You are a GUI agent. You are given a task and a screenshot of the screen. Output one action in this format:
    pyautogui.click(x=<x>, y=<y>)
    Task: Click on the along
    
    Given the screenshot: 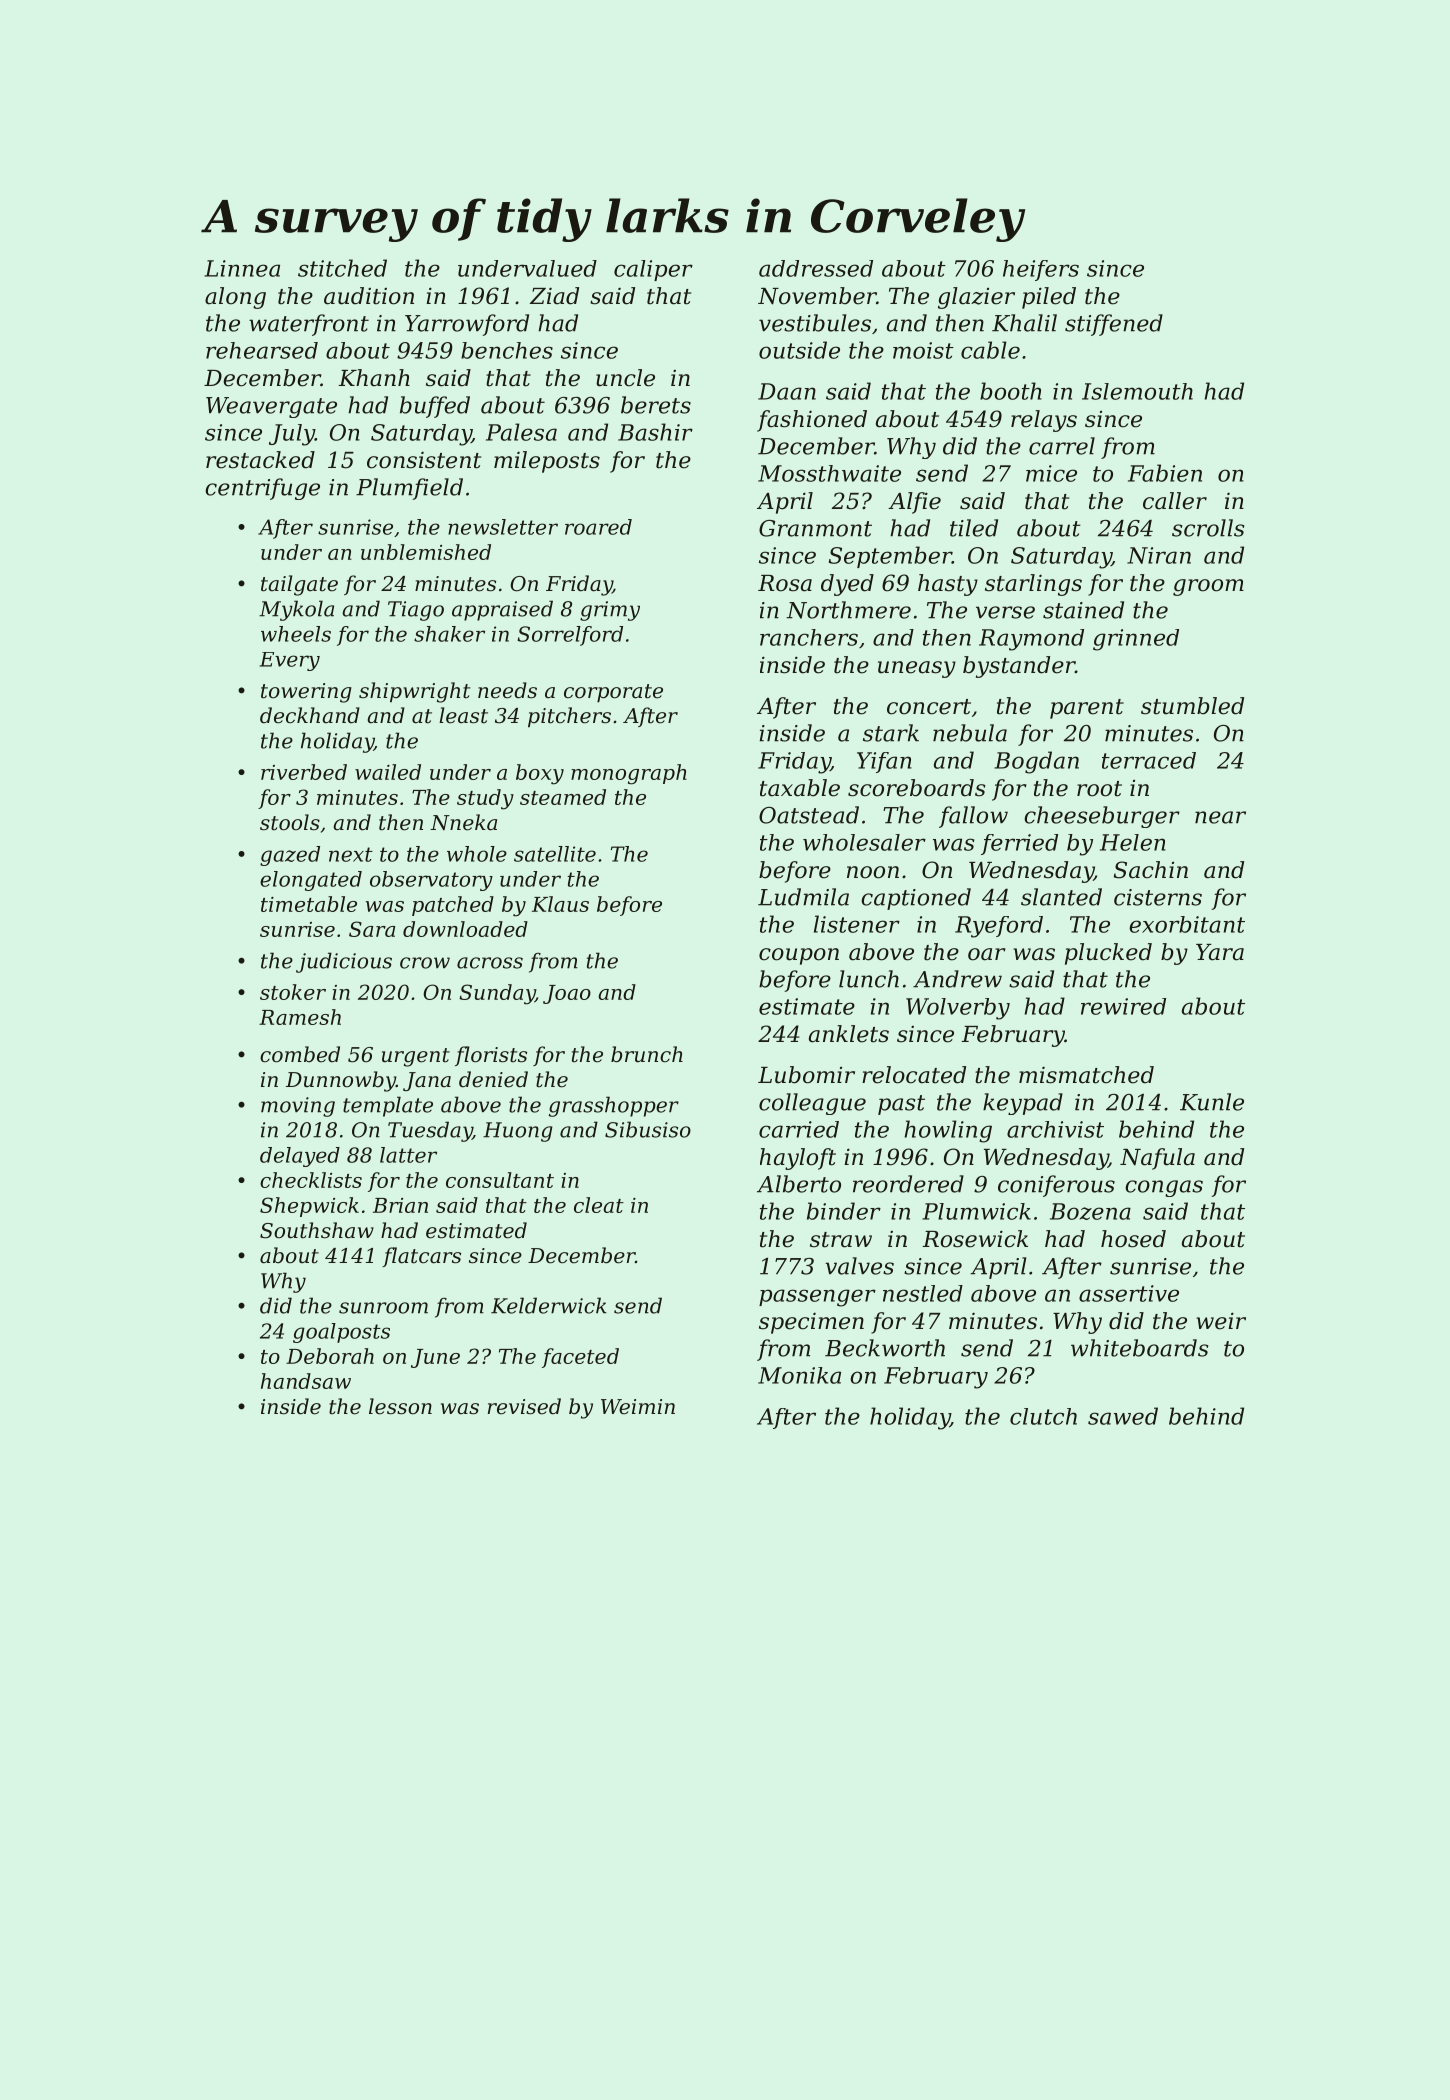 What is the action you would take?
    pyautogui.click(x=235, y=298)
